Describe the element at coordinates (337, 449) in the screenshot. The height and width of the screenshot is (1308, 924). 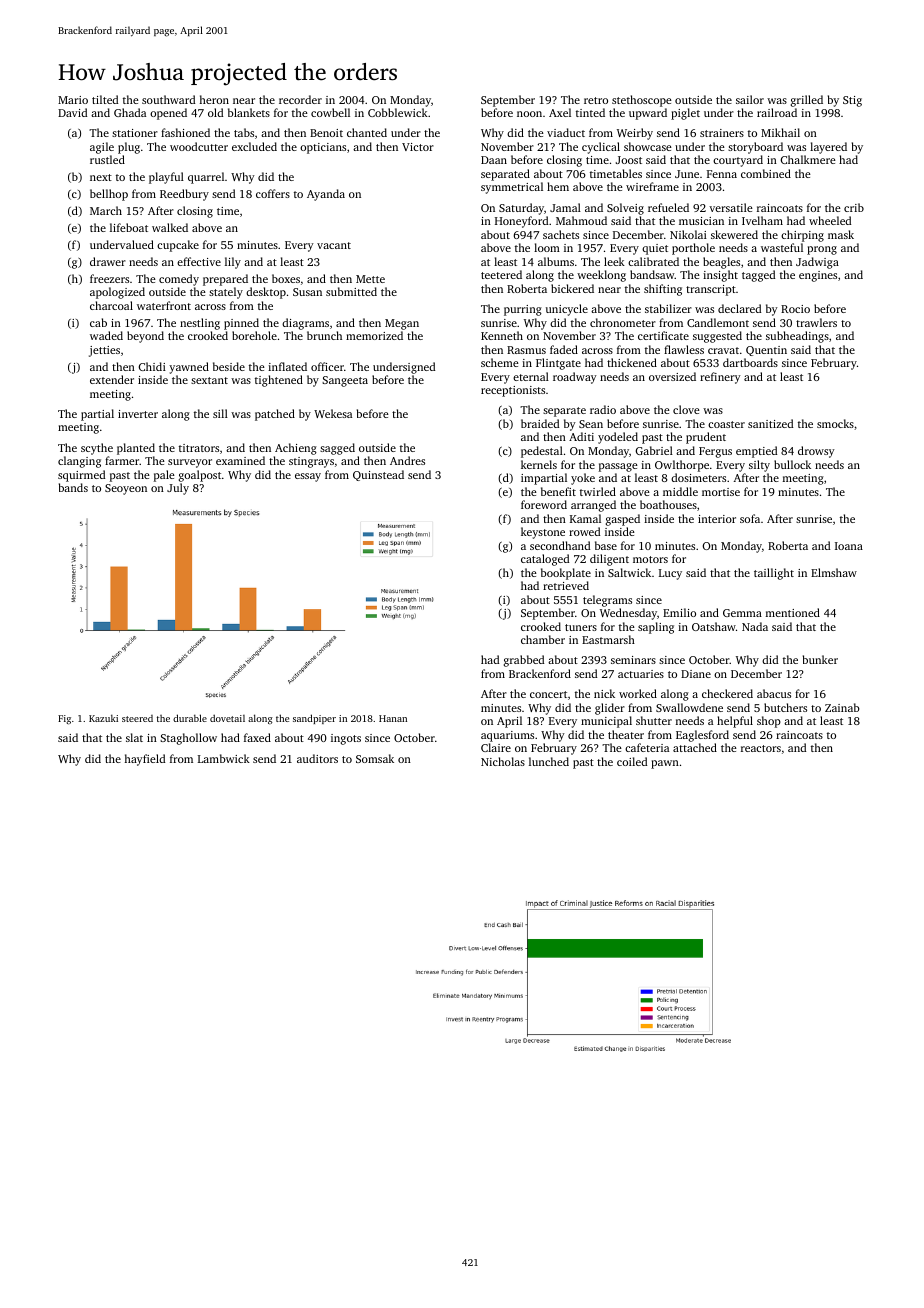
I see `sagged` at that location.
